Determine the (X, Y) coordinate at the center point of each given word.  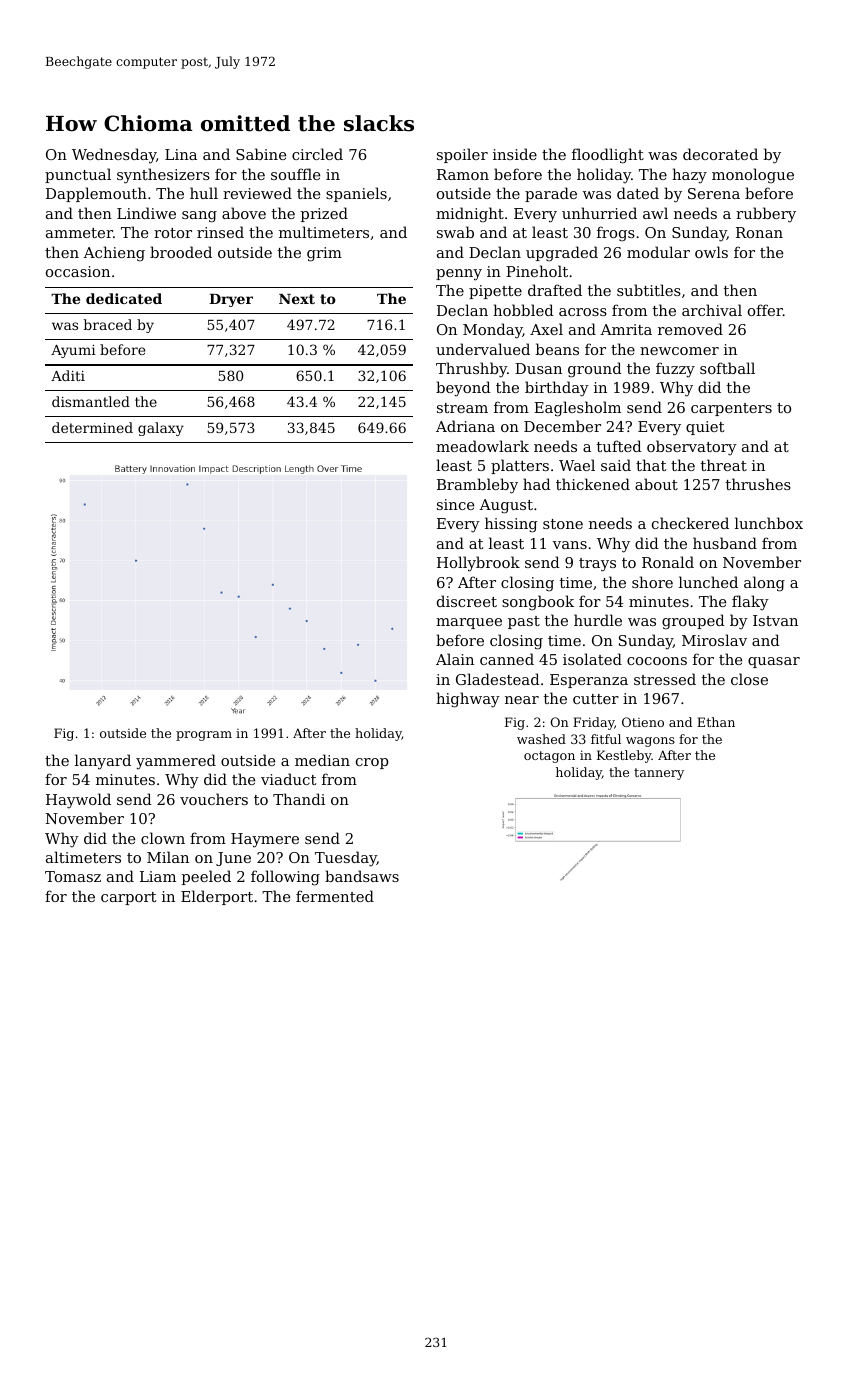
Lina (181, 154)
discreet (467, 601)
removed (690, 329)
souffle (295, 174)
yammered (176, 762)
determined (92, 427)
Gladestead (498, 679)
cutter (596, 699)
